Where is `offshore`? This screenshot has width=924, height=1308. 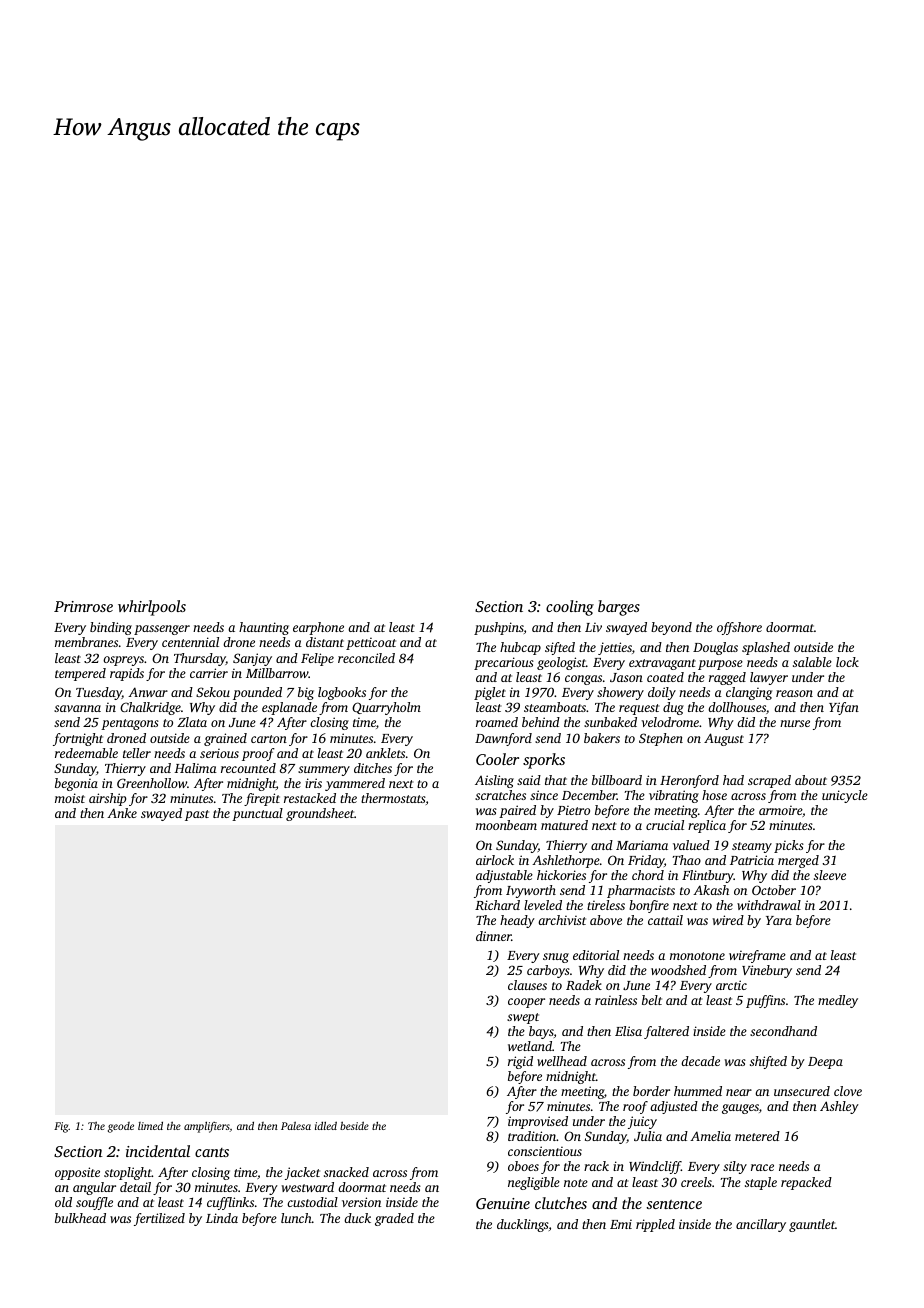 offshore is located at coordinates (739, 628).
